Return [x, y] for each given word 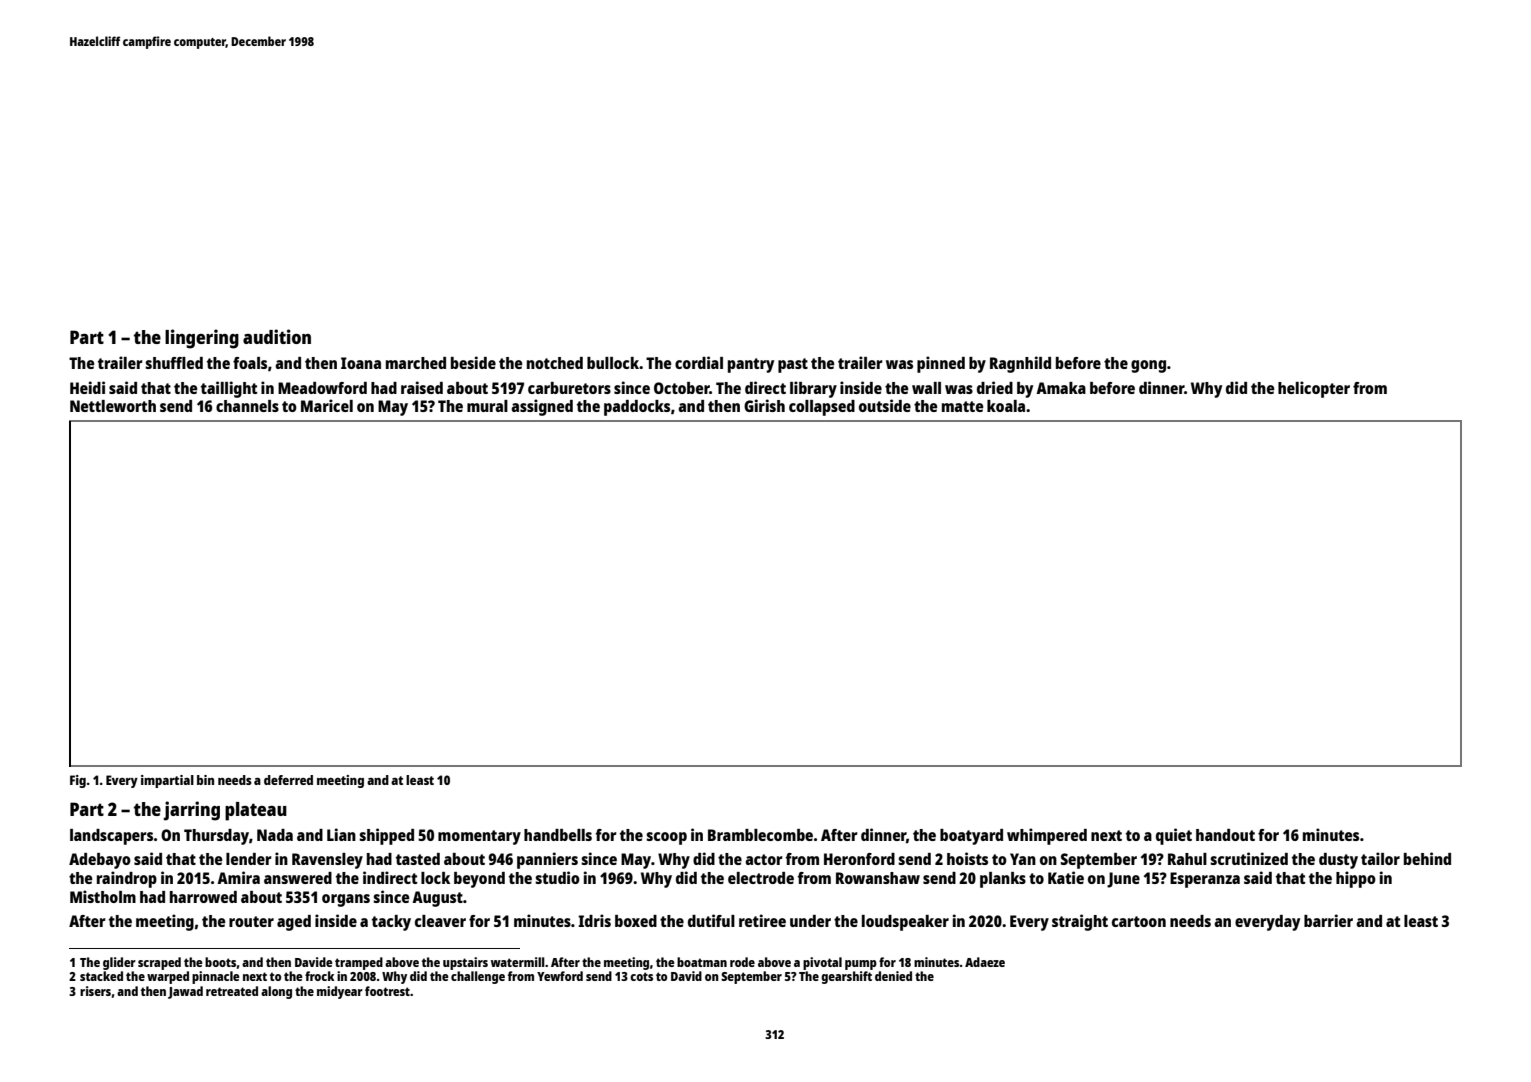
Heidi [87, 387]
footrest [387, 991]
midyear [340, 992]
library [813, 389]
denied [893, 976]
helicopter [1314, 389]
